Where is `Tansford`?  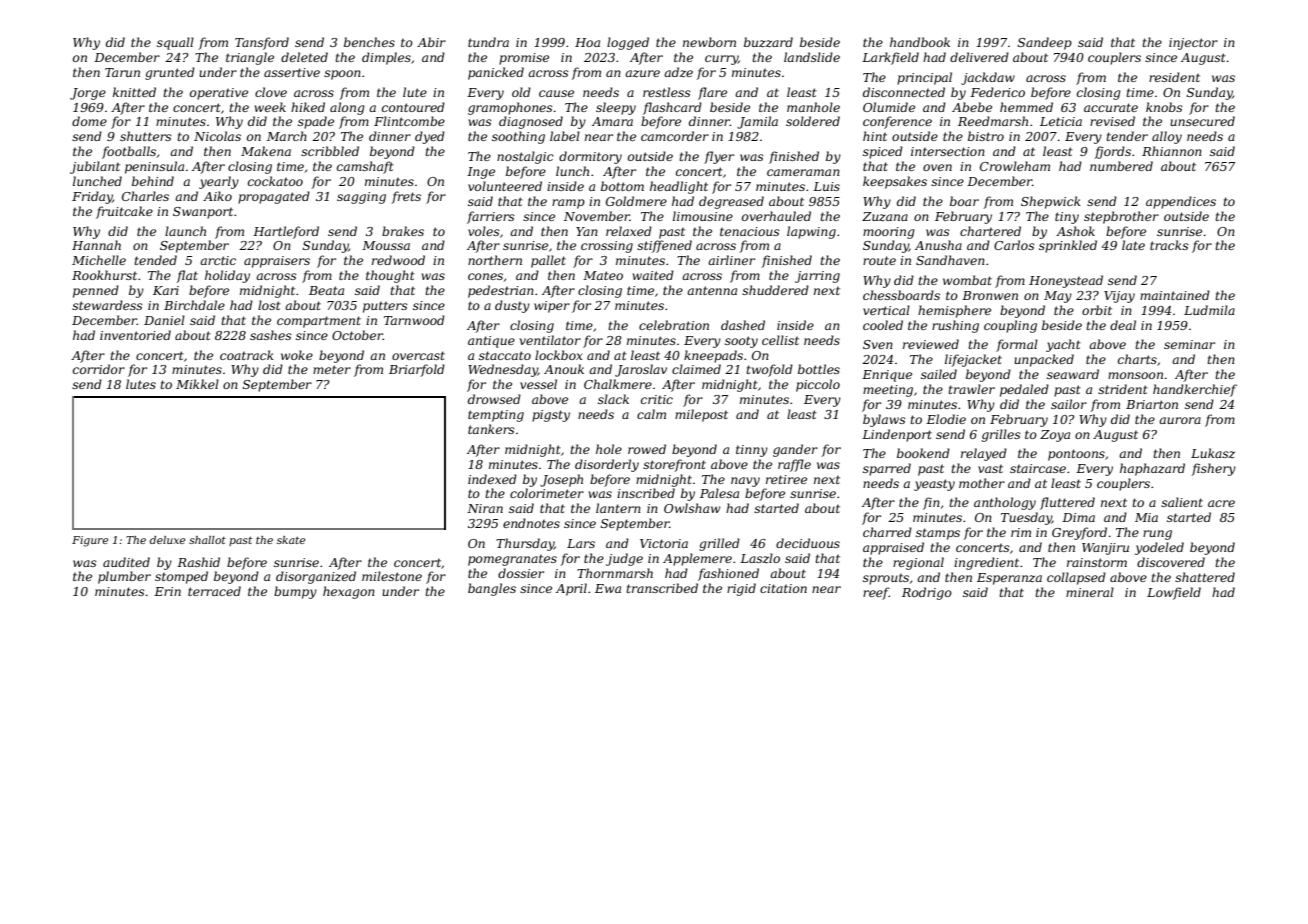 Tansford is located at coordinates (262, 43).
